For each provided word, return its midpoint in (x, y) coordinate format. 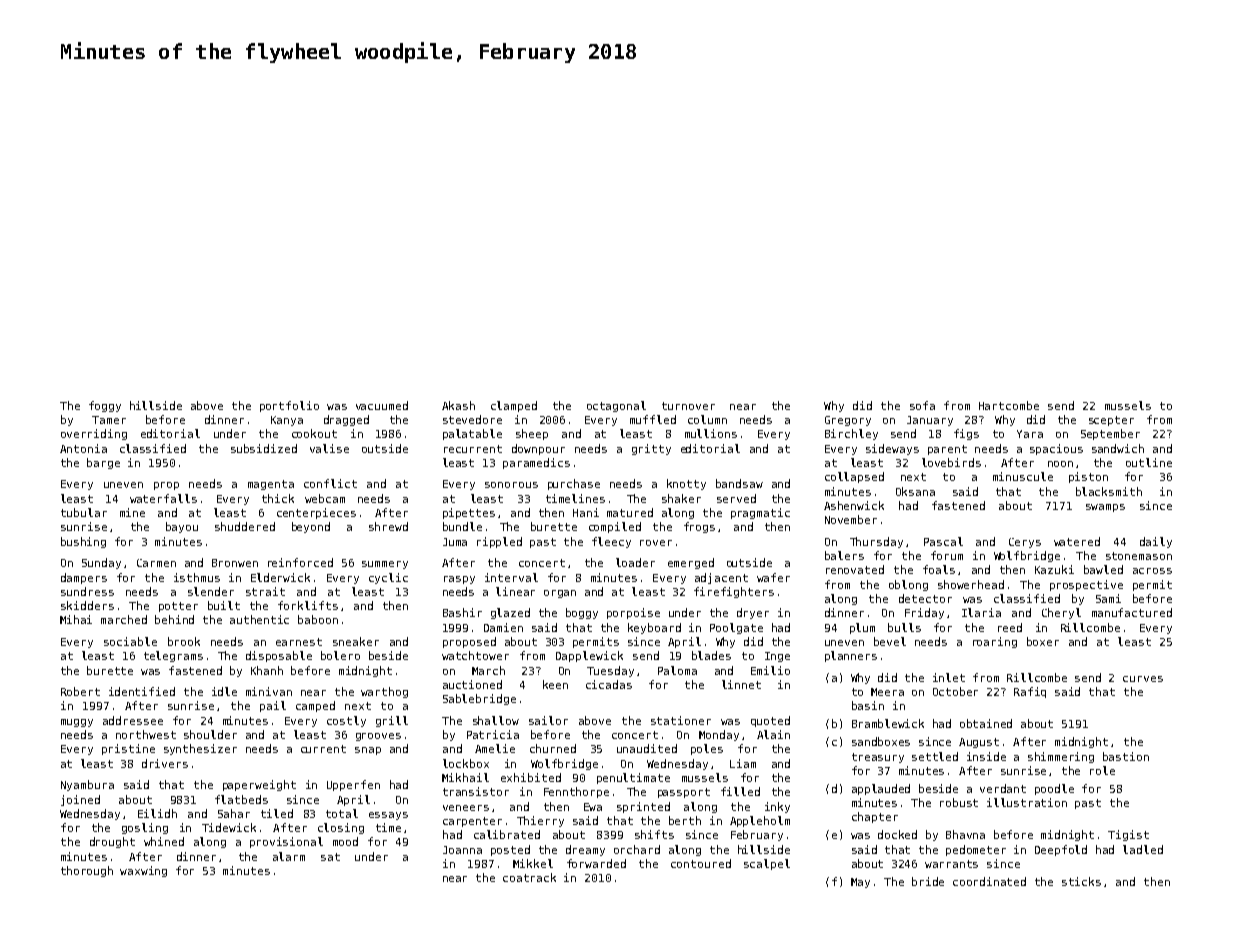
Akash (458, 405)
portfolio (289, 406)
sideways (892, 449)
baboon (318, 619)
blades (711, 655)
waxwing (143, 871)
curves (1143, 679)
